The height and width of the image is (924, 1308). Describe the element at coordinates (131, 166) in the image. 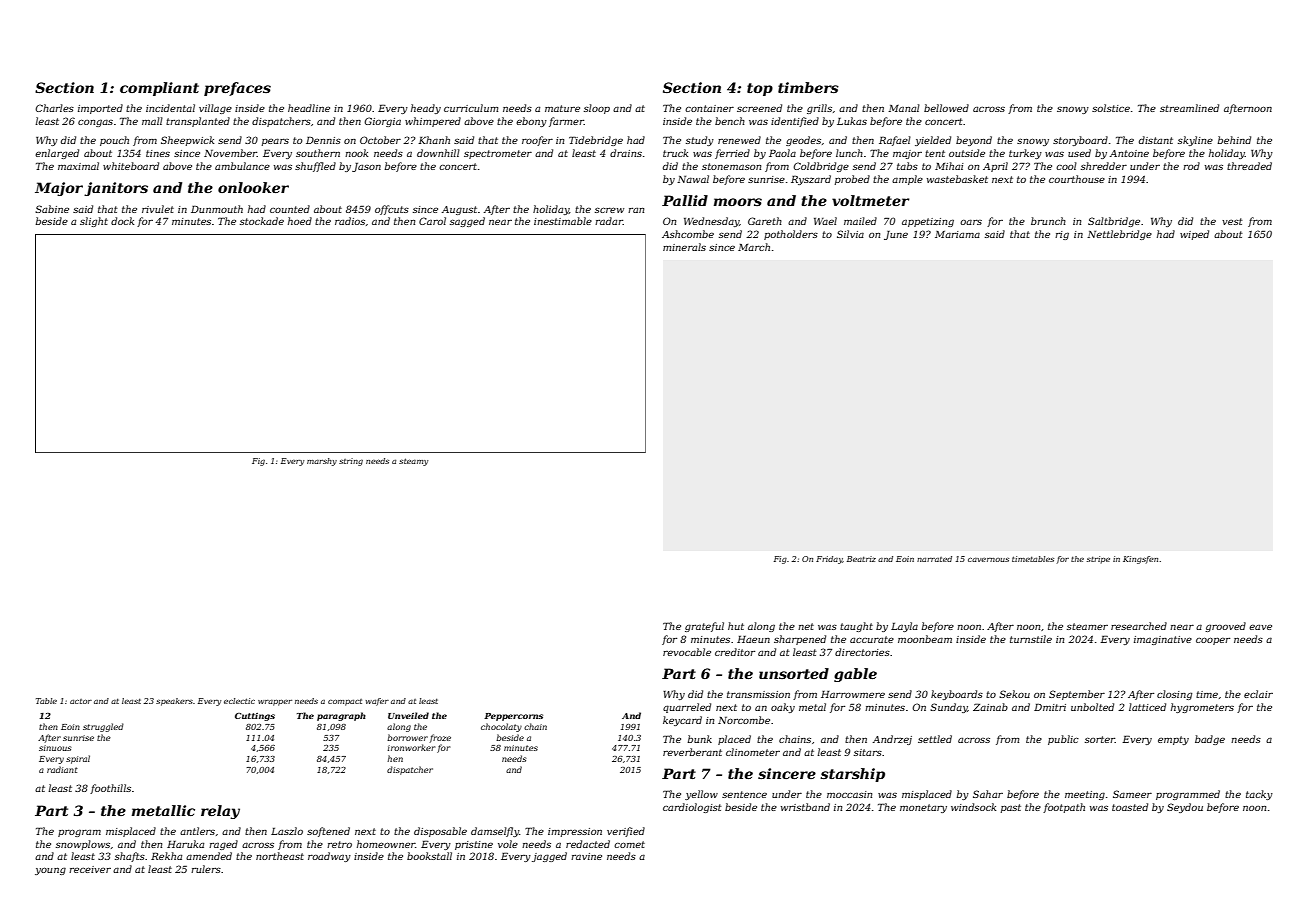

I see `whiteboard` at that location.
